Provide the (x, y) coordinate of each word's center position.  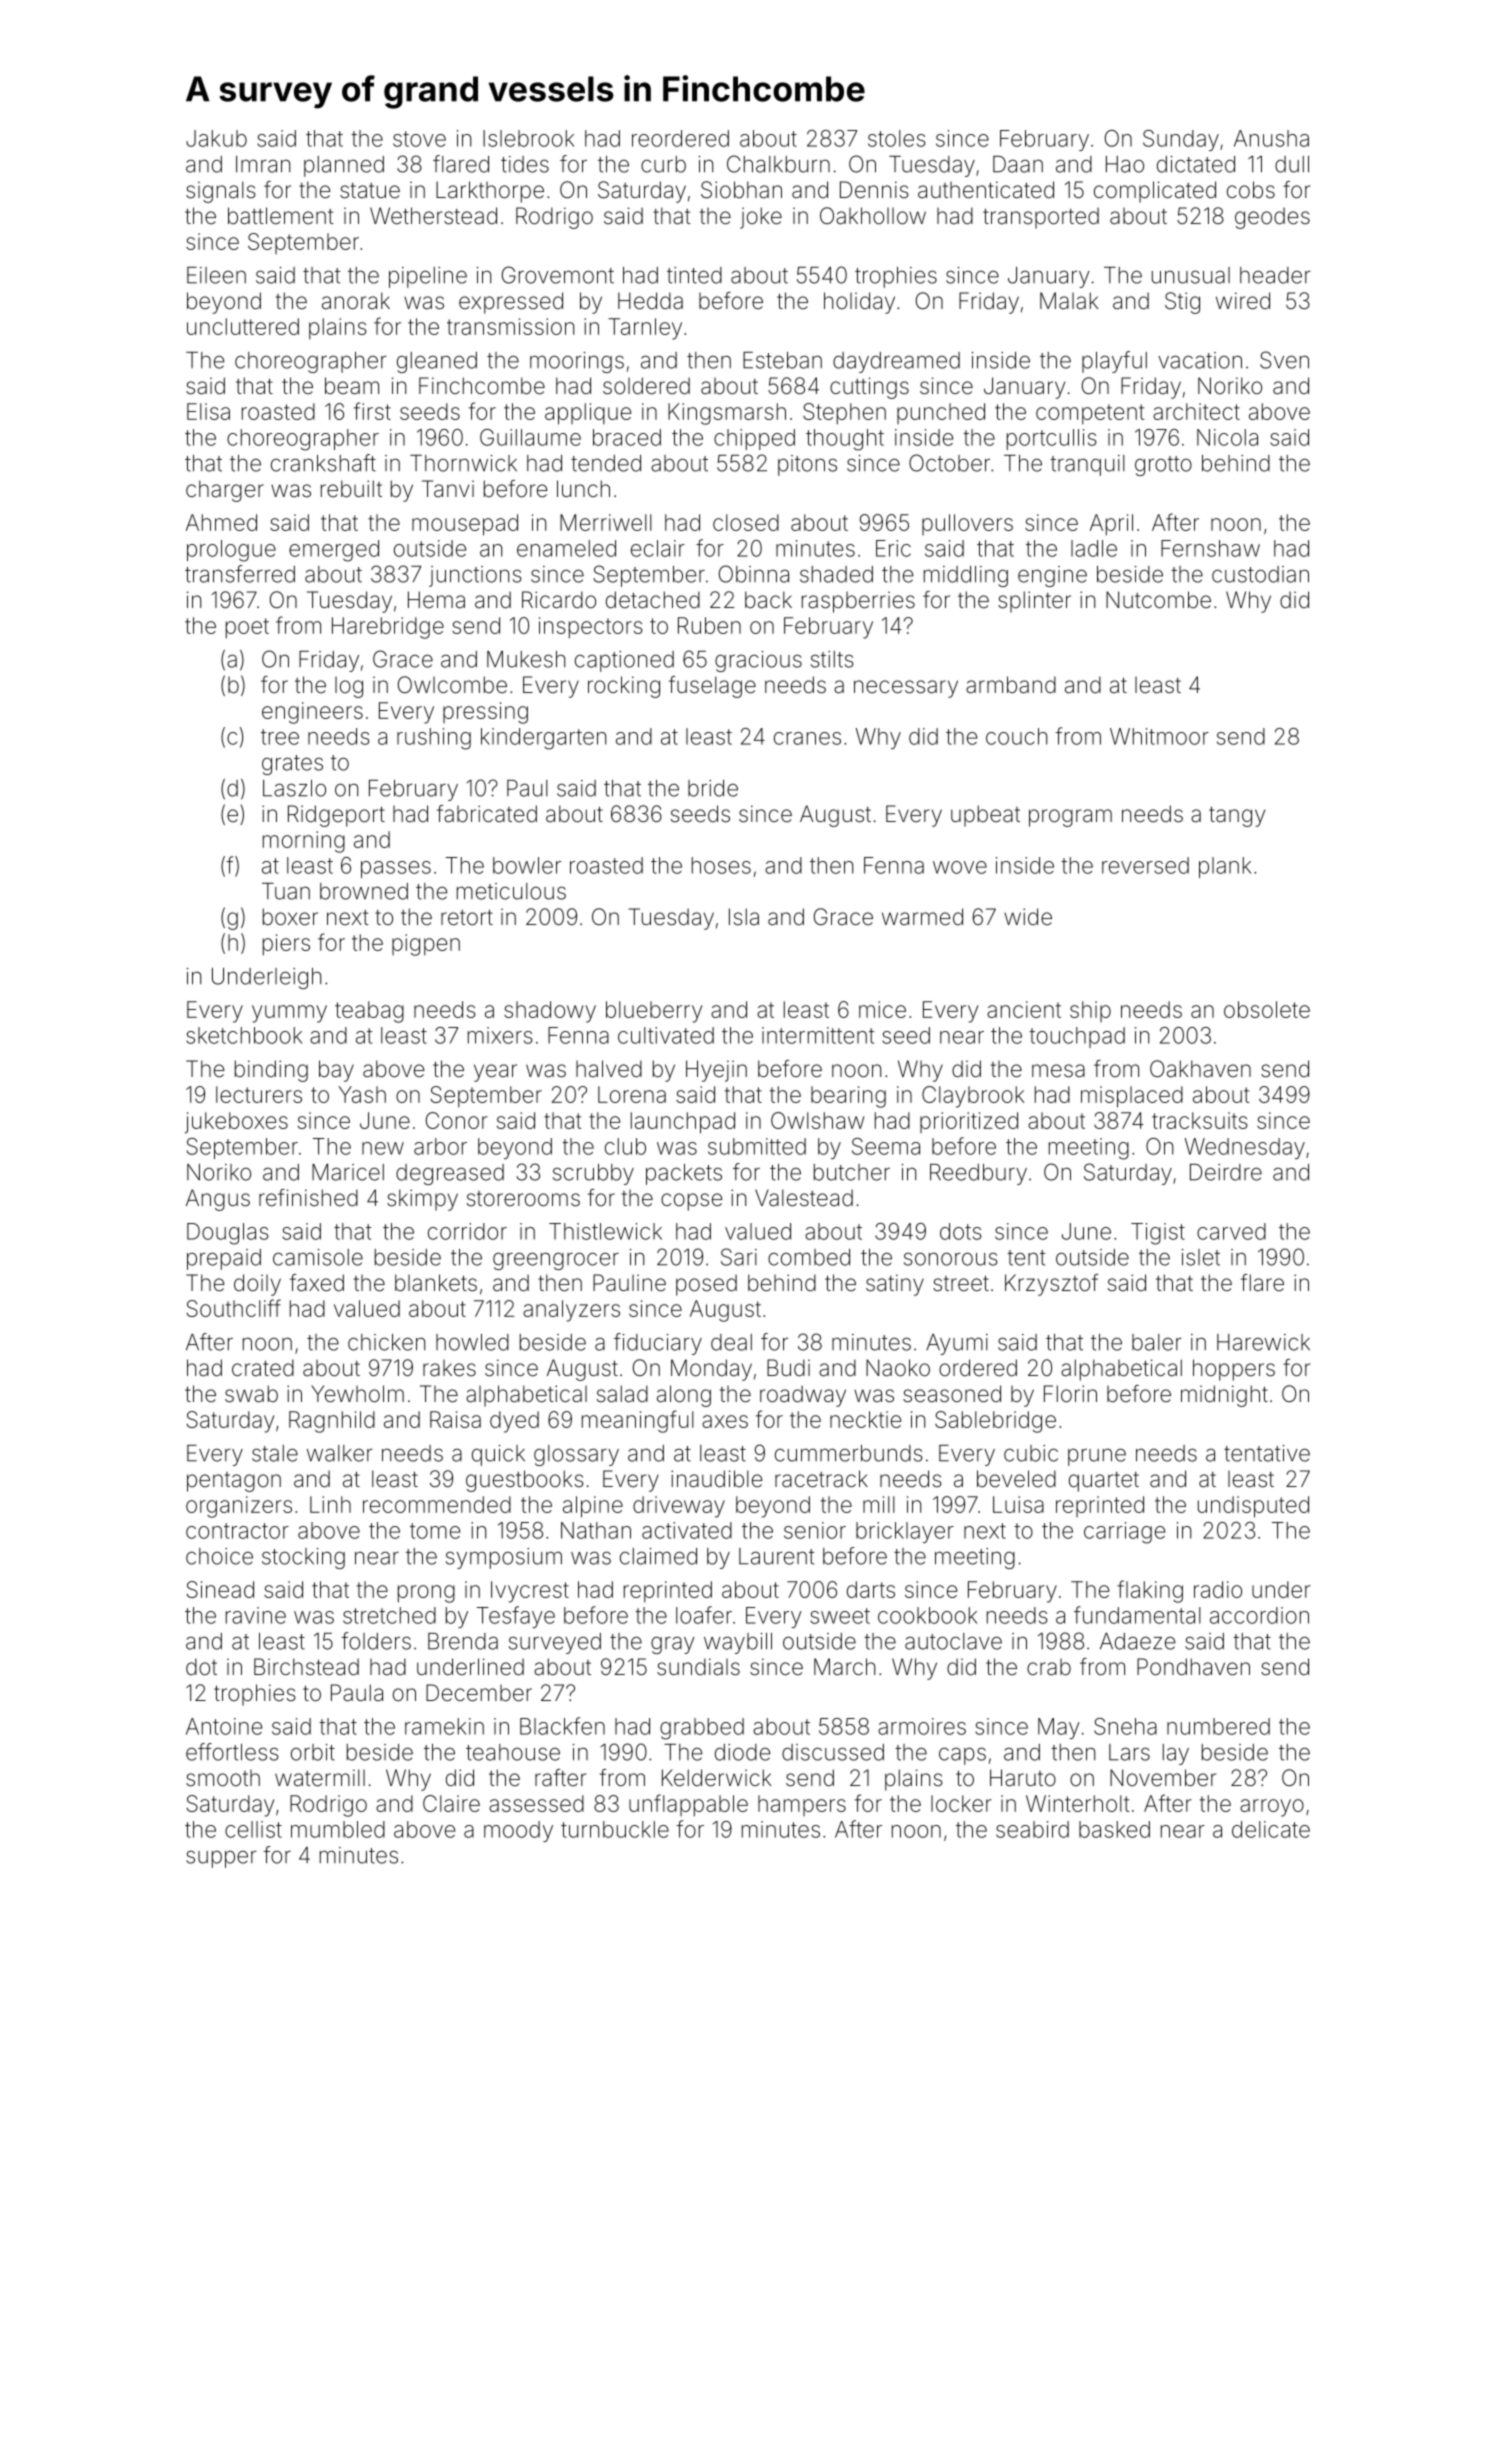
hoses (721, 865)
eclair (658, 548)
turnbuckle (615, 1829)
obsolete (1267, 1009)
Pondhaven (1193, 1667)
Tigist (1158, 1234)
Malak (1069, 301)
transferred (240, 574)
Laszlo (294, 788)
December (479, 1693)
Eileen (216, 275)
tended (606, 463)
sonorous (950, 1259)
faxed (317, 1283)
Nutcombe (1158, 600)
